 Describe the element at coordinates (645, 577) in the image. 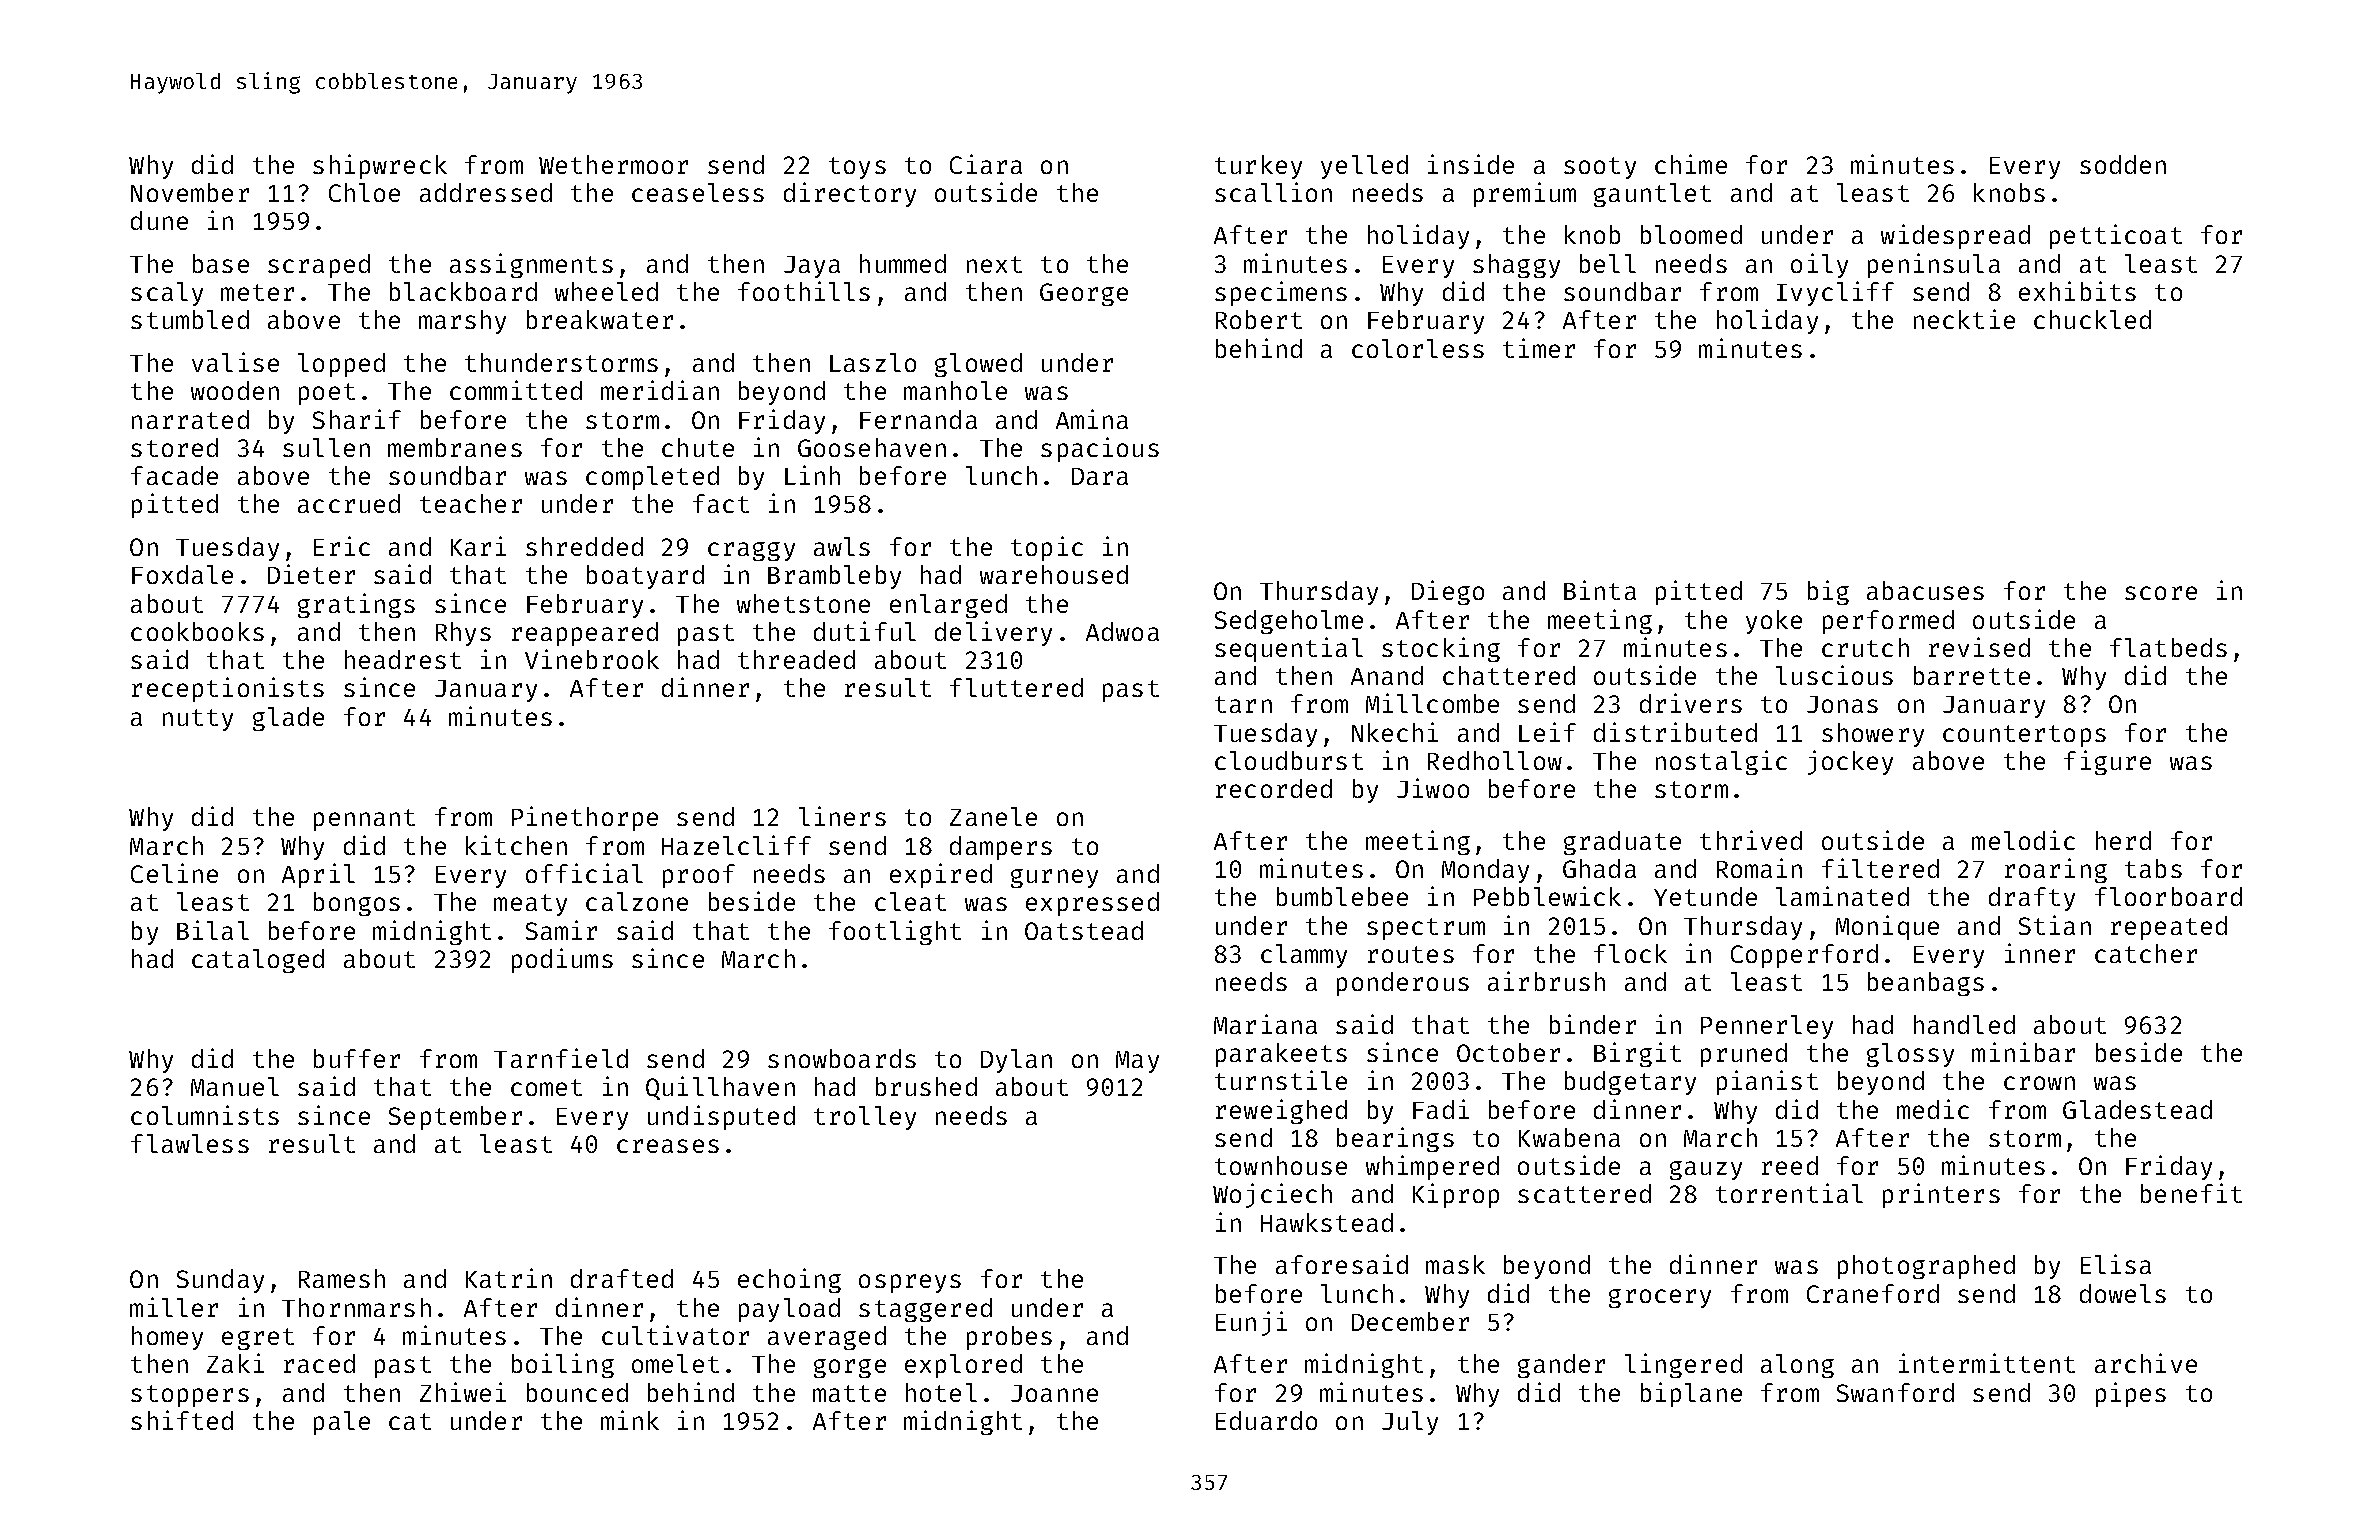

I see `boatyard` at that location.
